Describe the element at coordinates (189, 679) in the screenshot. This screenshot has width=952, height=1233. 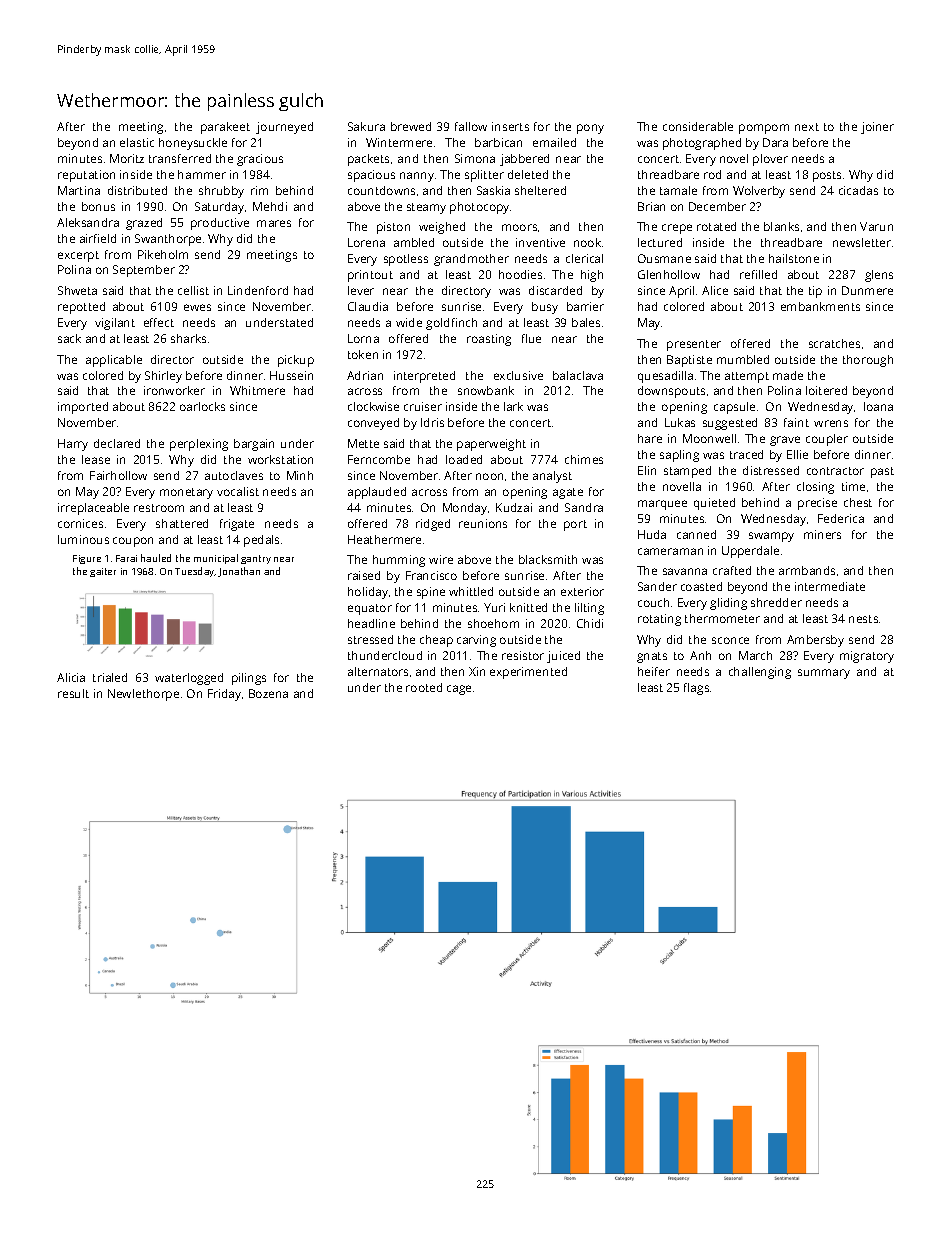
I see `waterlogged` at that location.
